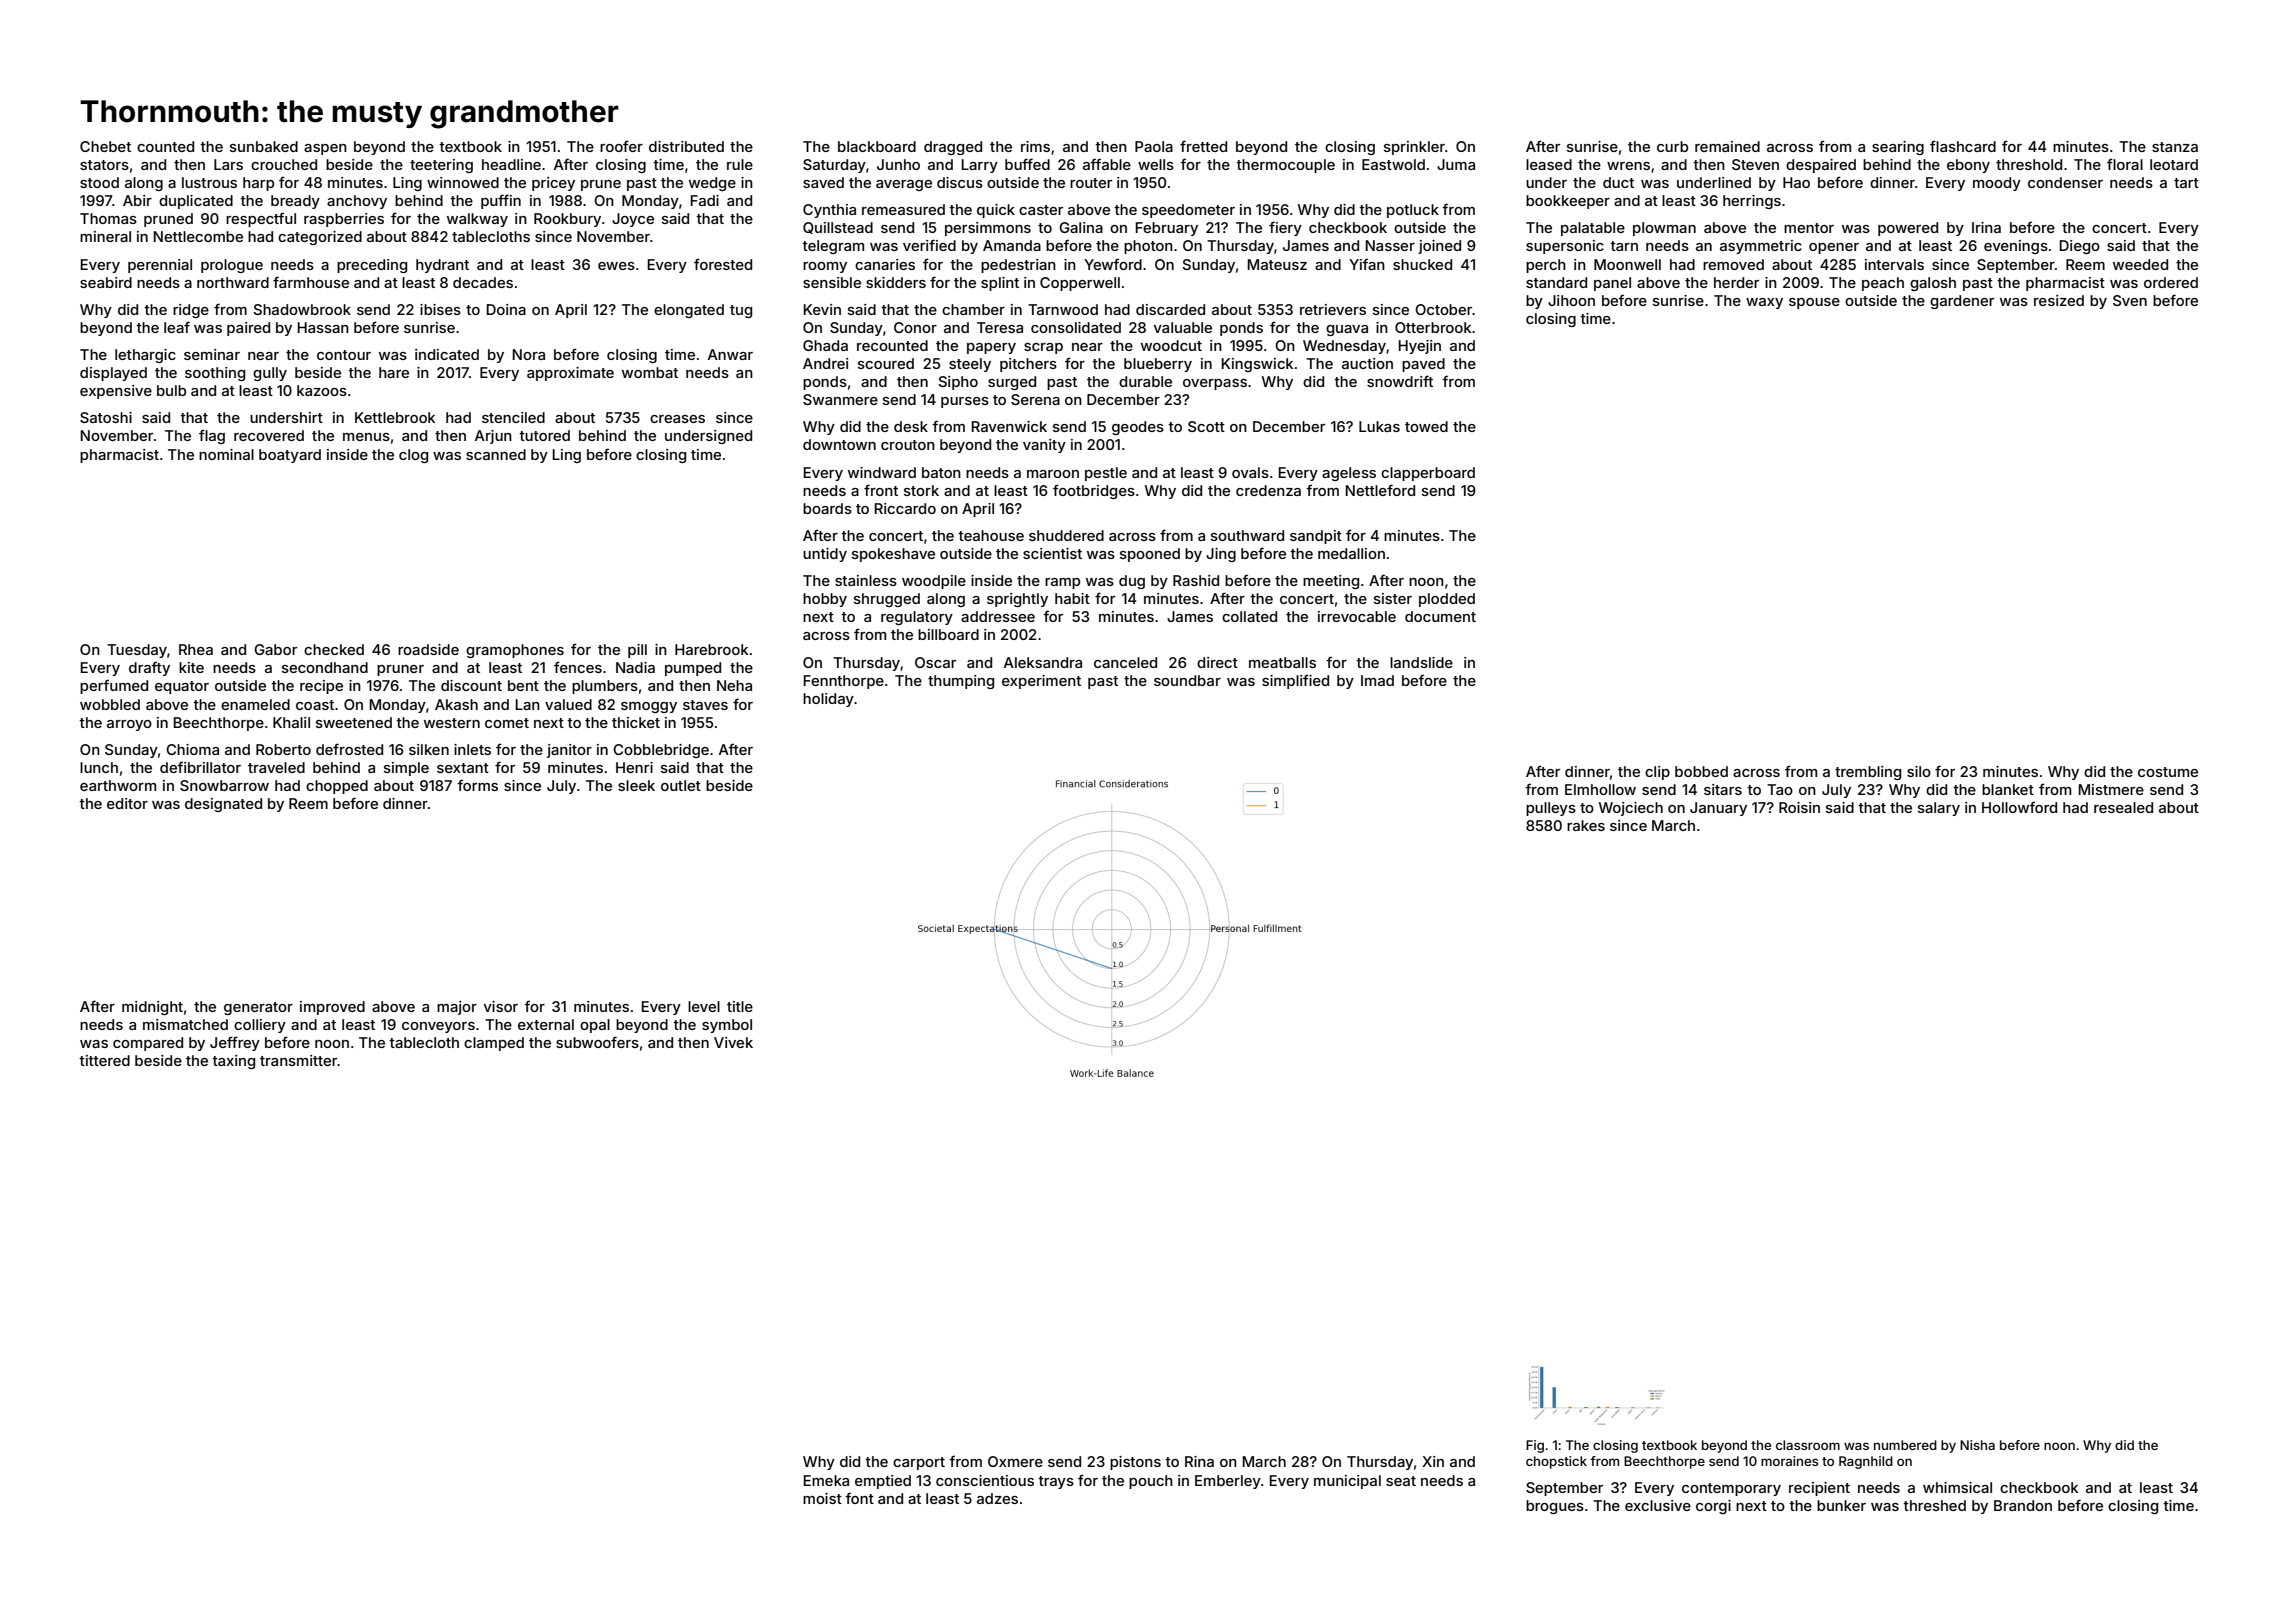  I want to click on boards, so click(827, 508).
